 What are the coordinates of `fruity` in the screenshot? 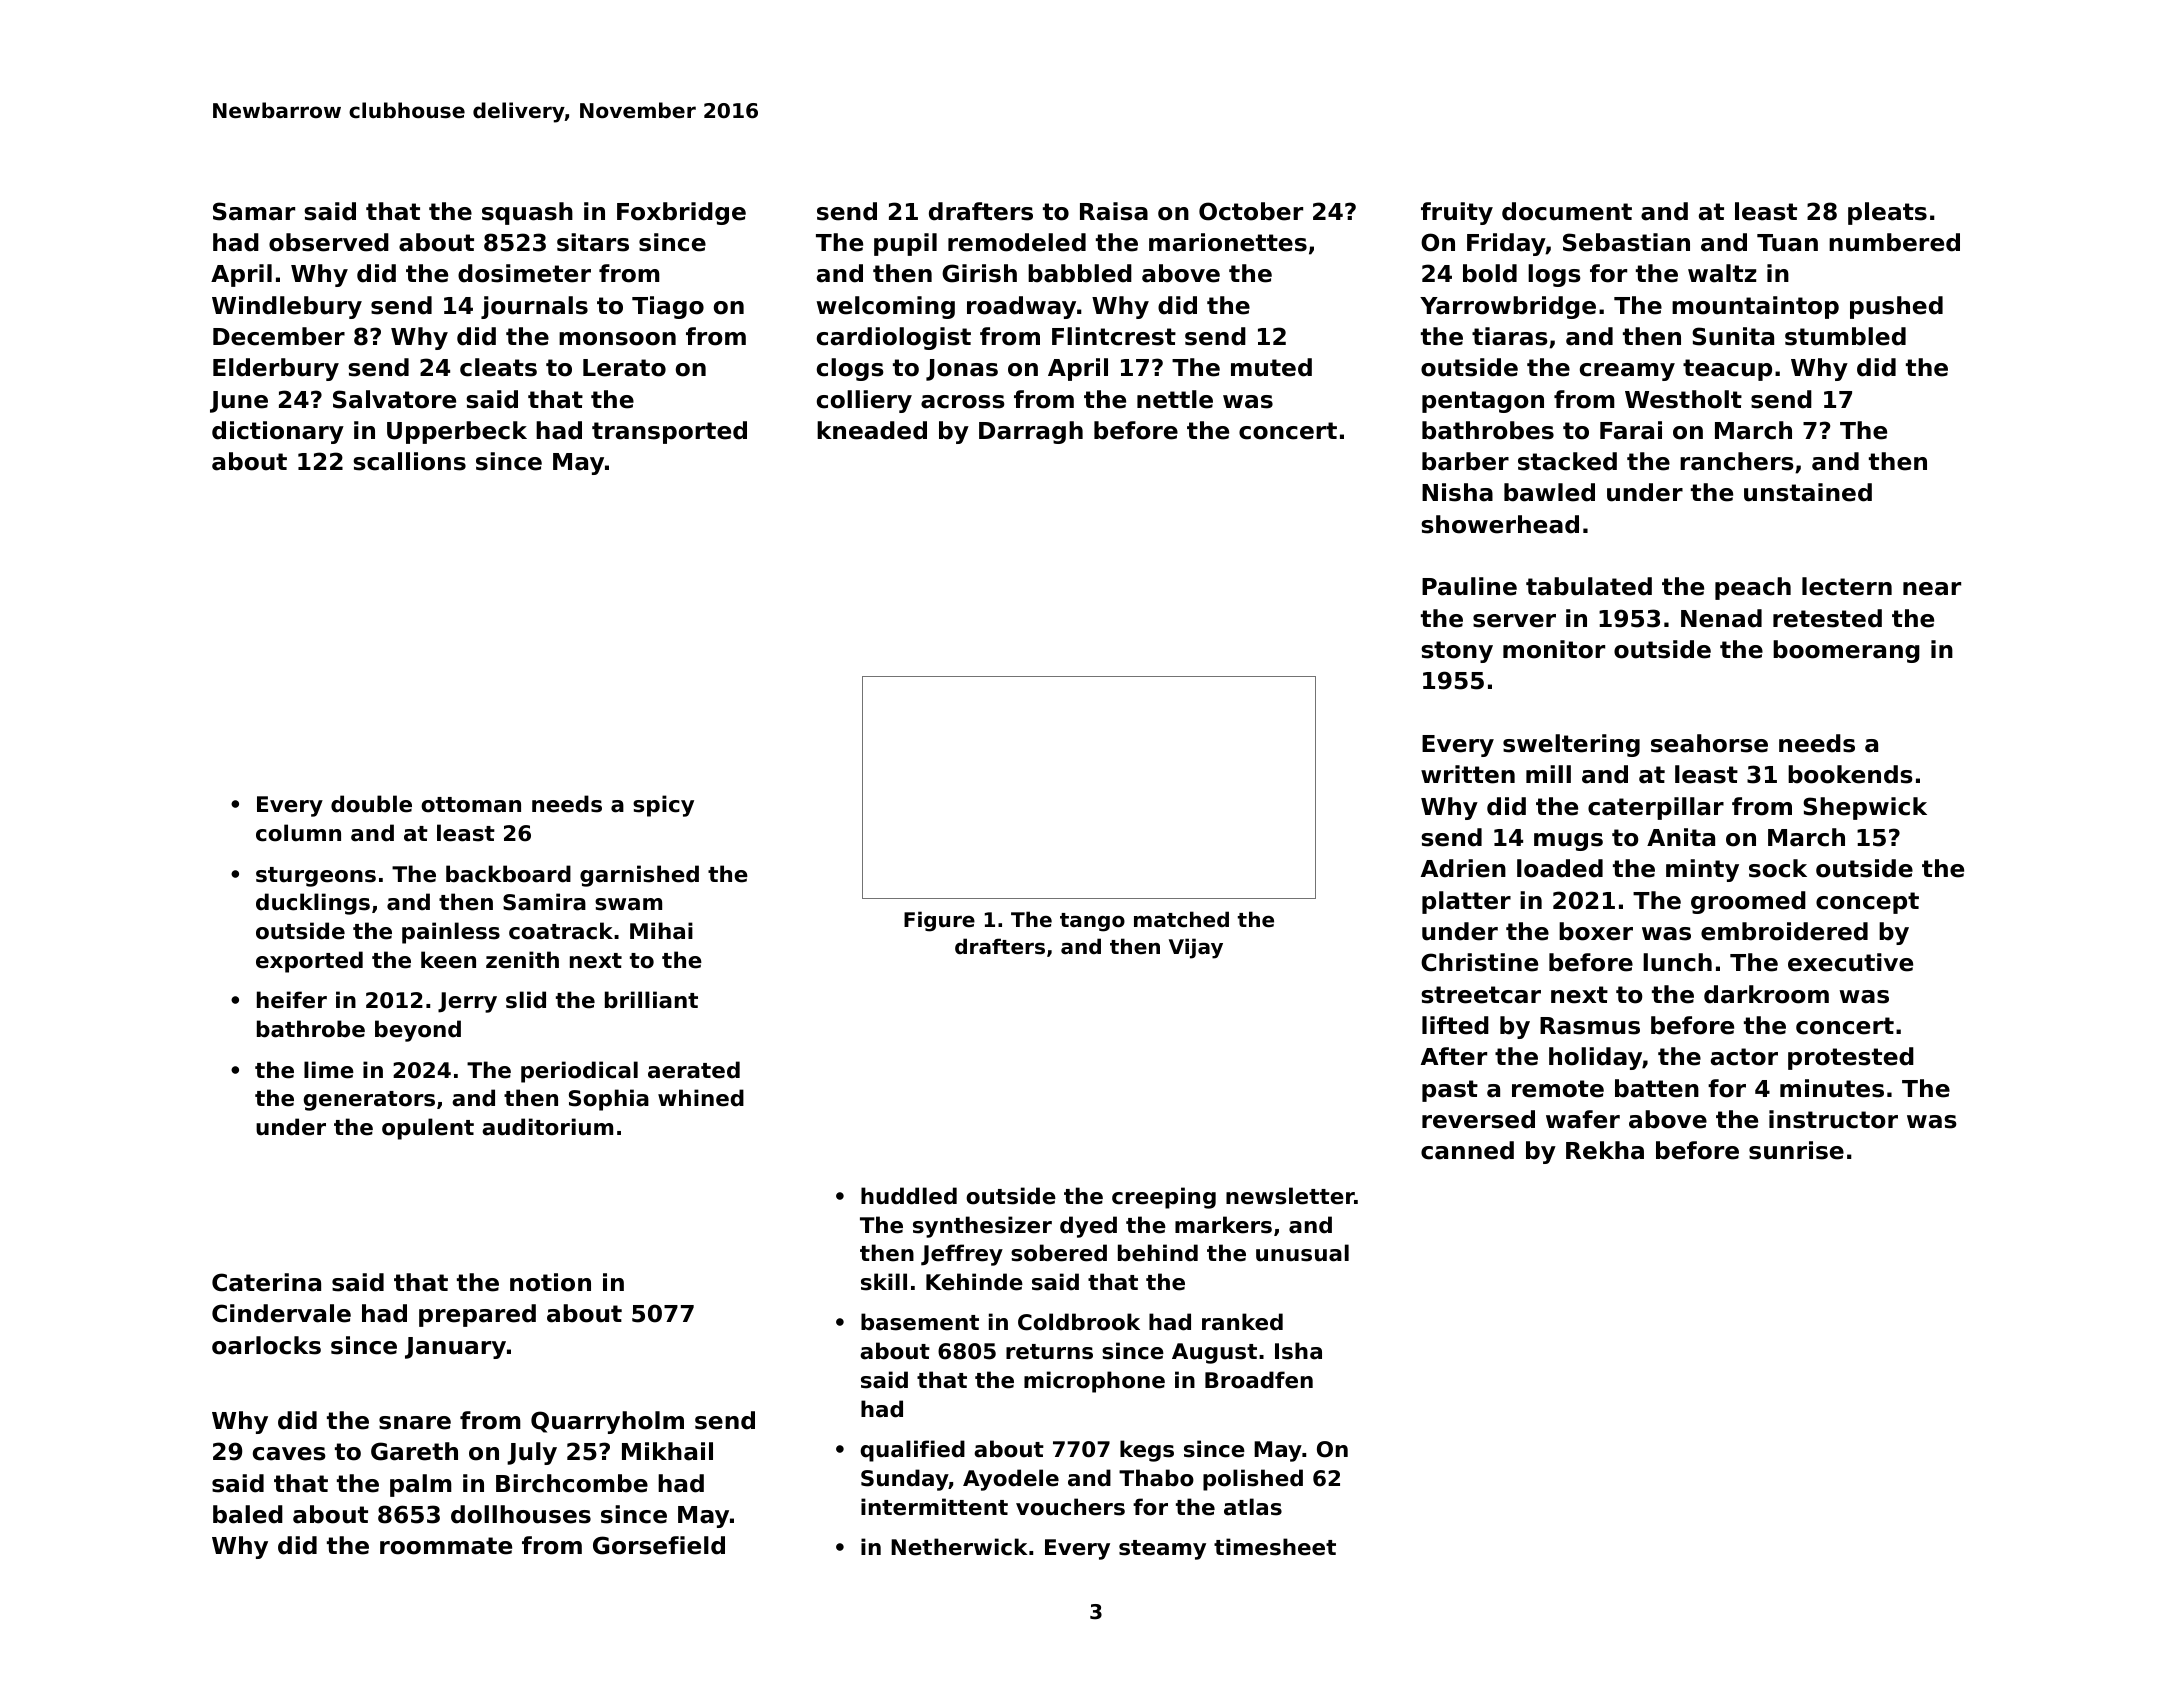 It's located at (1457, 213).
